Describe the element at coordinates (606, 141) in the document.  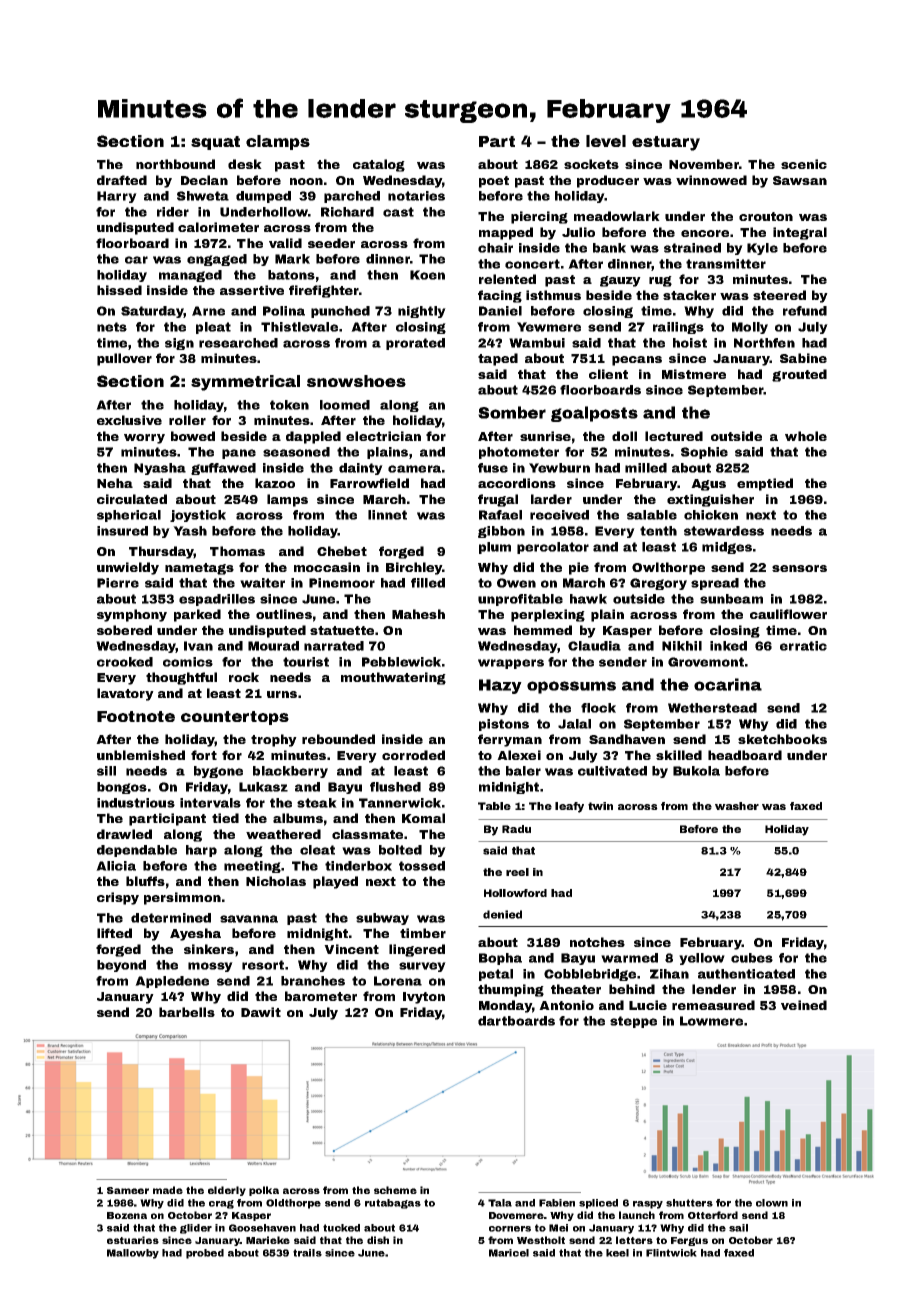
I see `level` at that location.
